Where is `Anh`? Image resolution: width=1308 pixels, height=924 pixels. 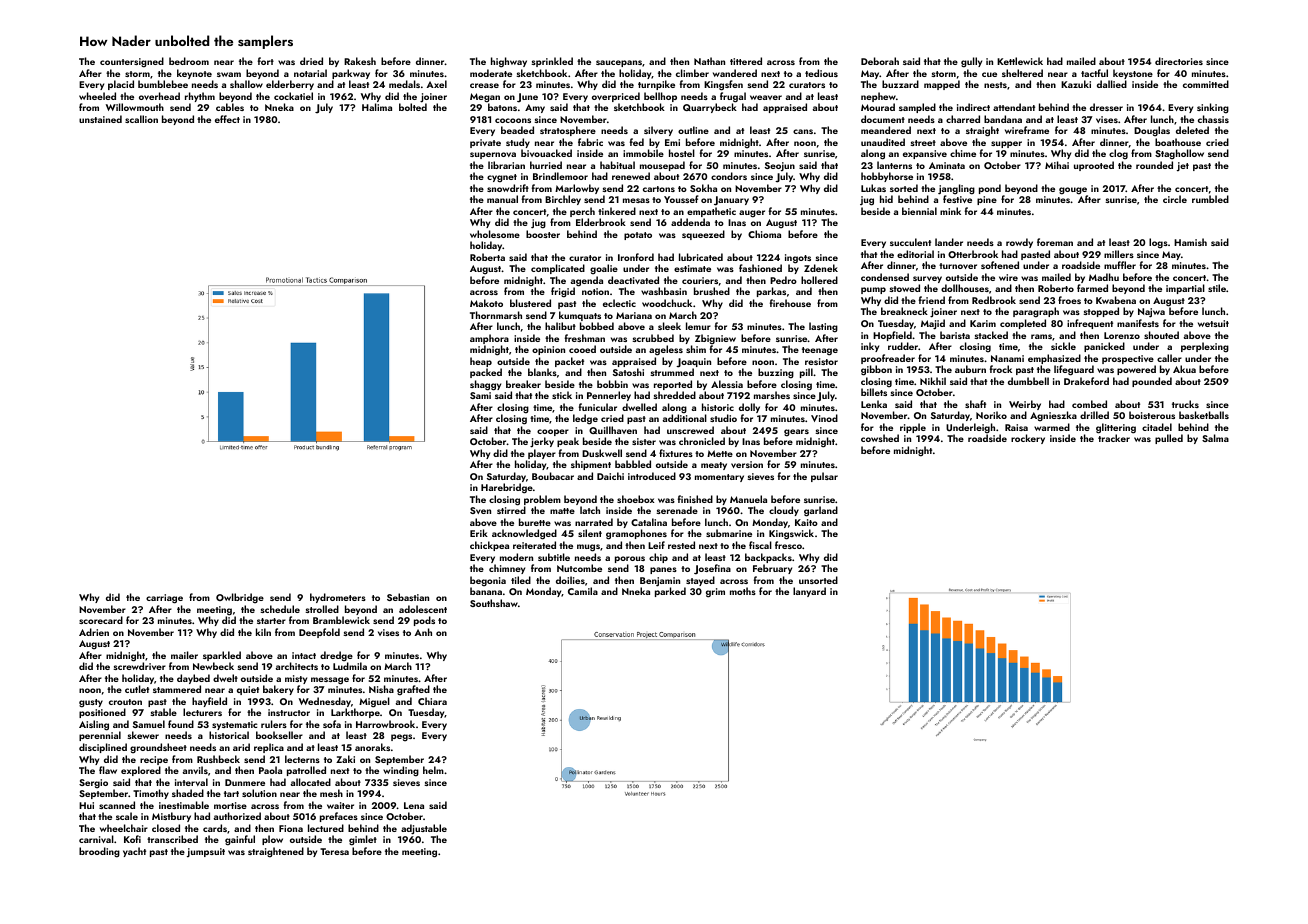 Anh is located at coordinates (423, 632).
